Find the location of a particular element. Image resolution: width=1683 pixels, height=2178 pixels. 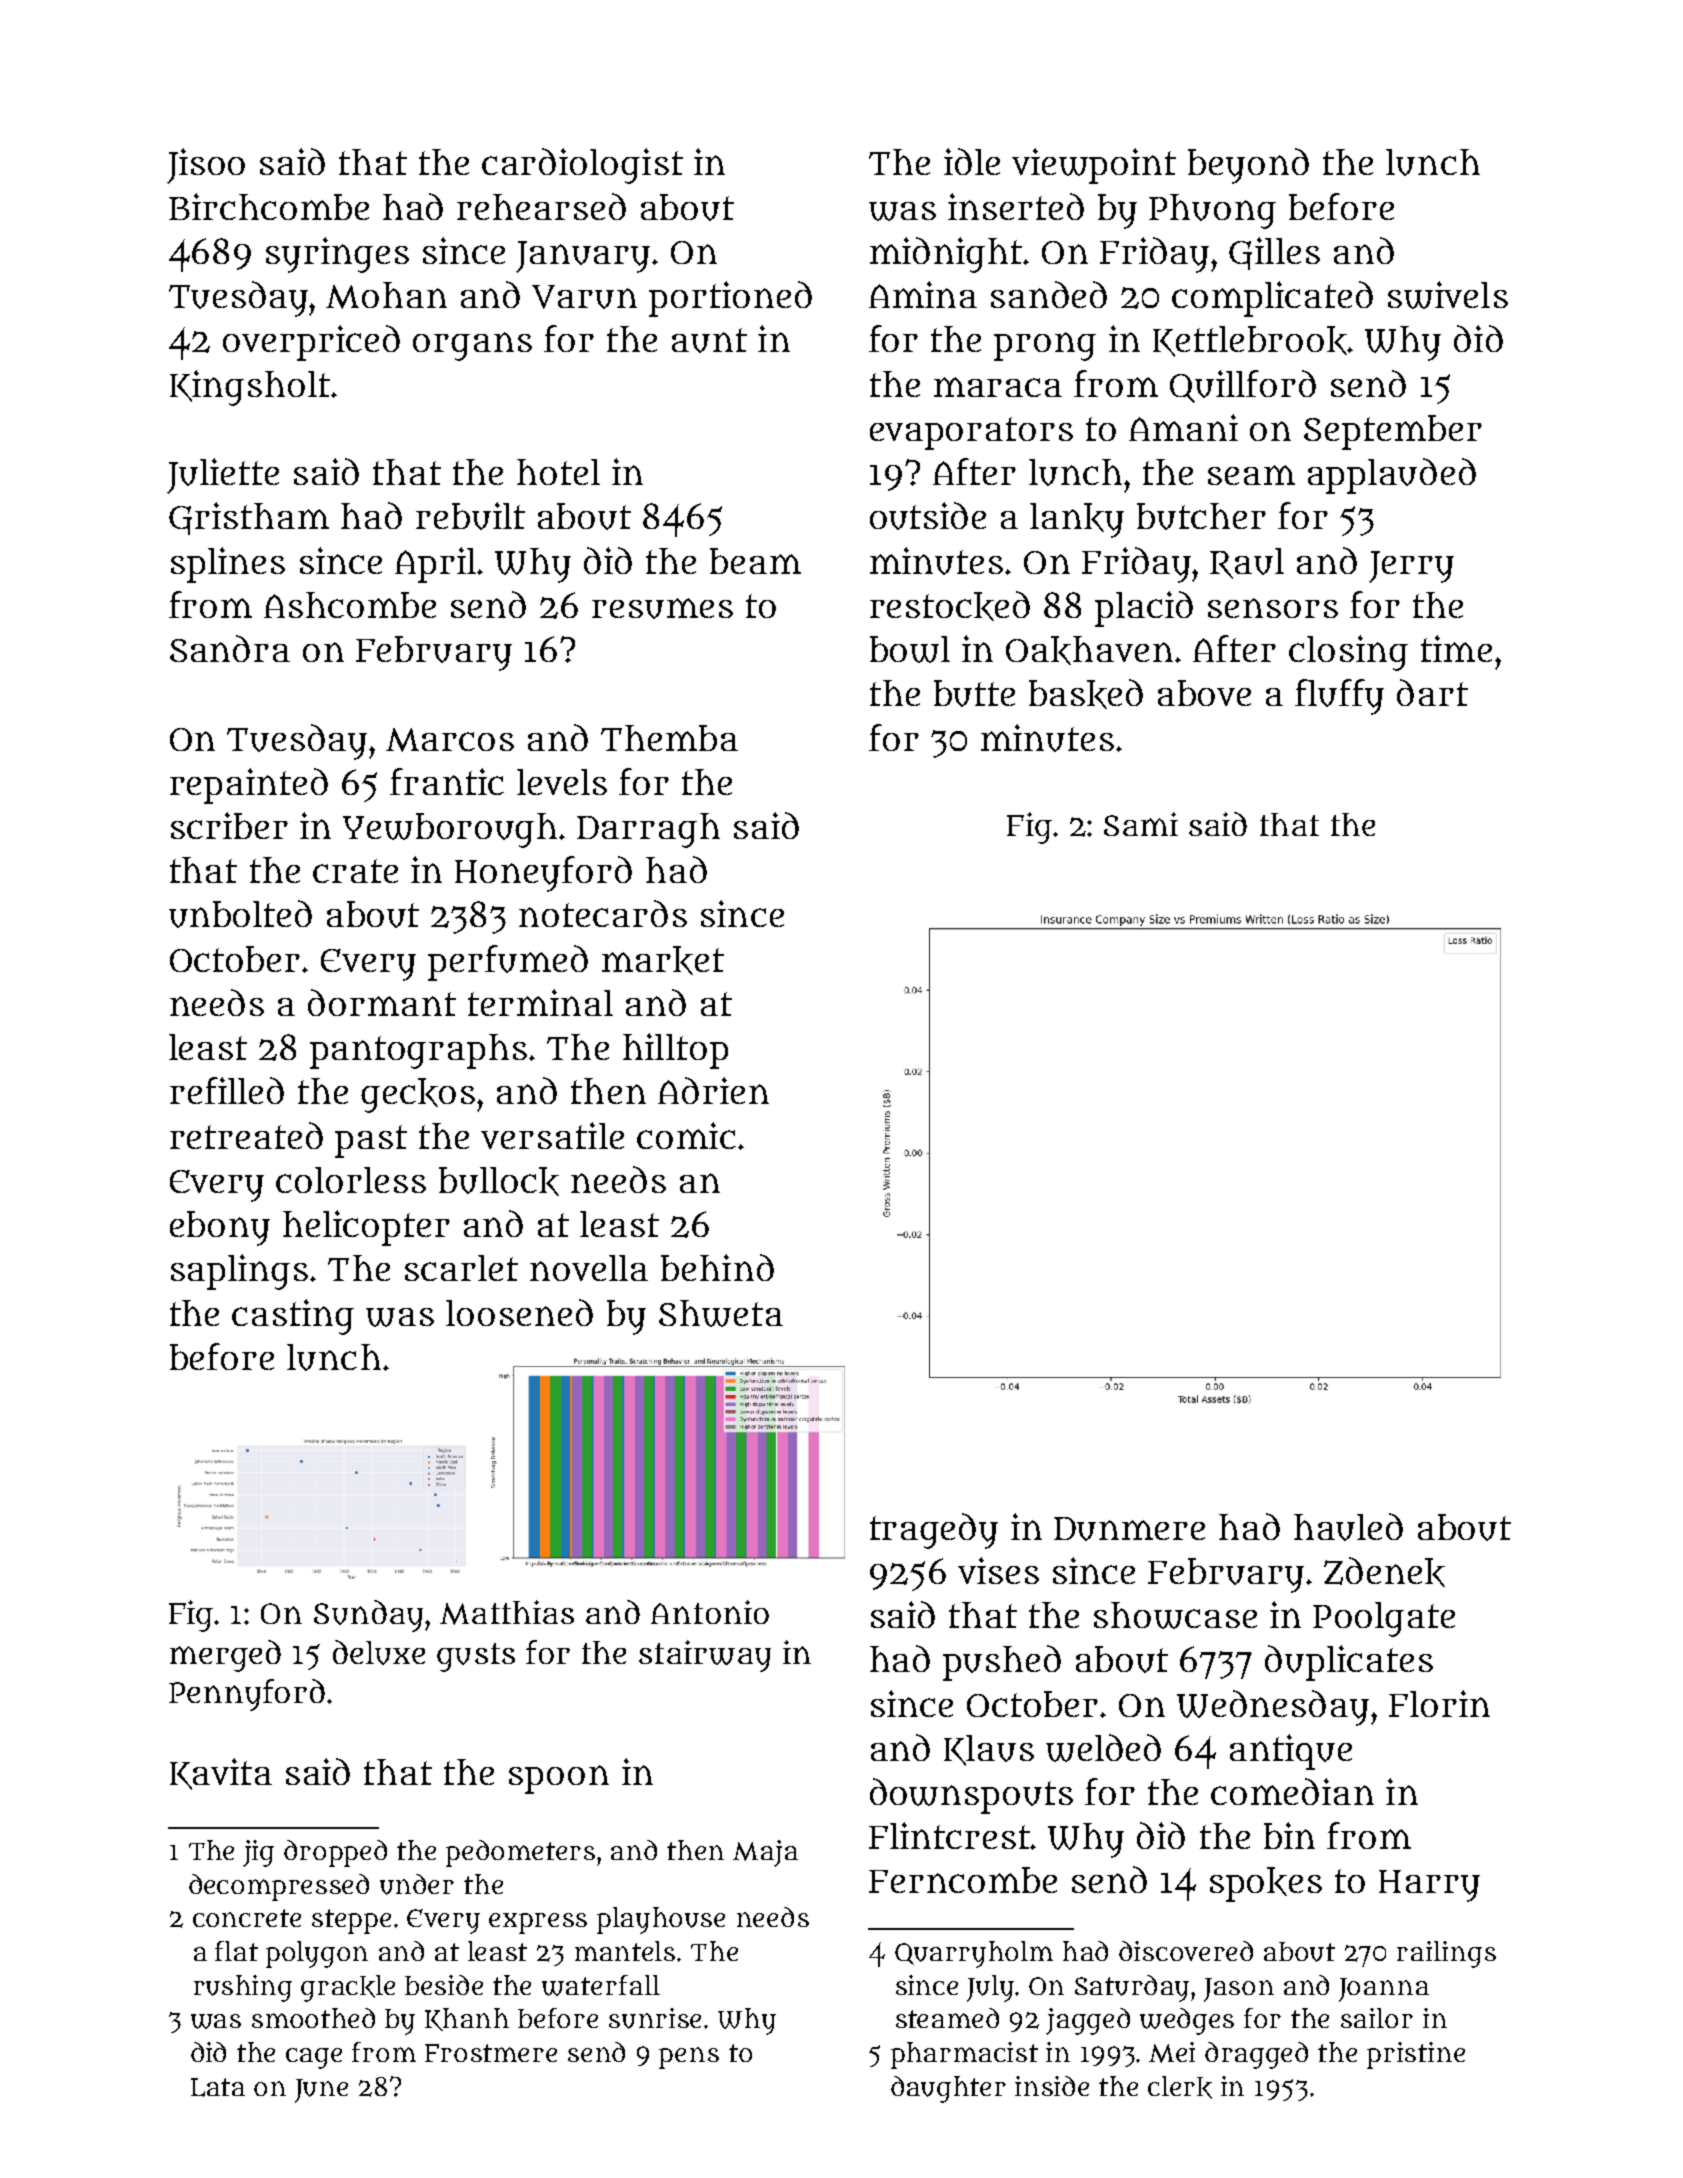

casting is located at coordinates (293, 1317).
